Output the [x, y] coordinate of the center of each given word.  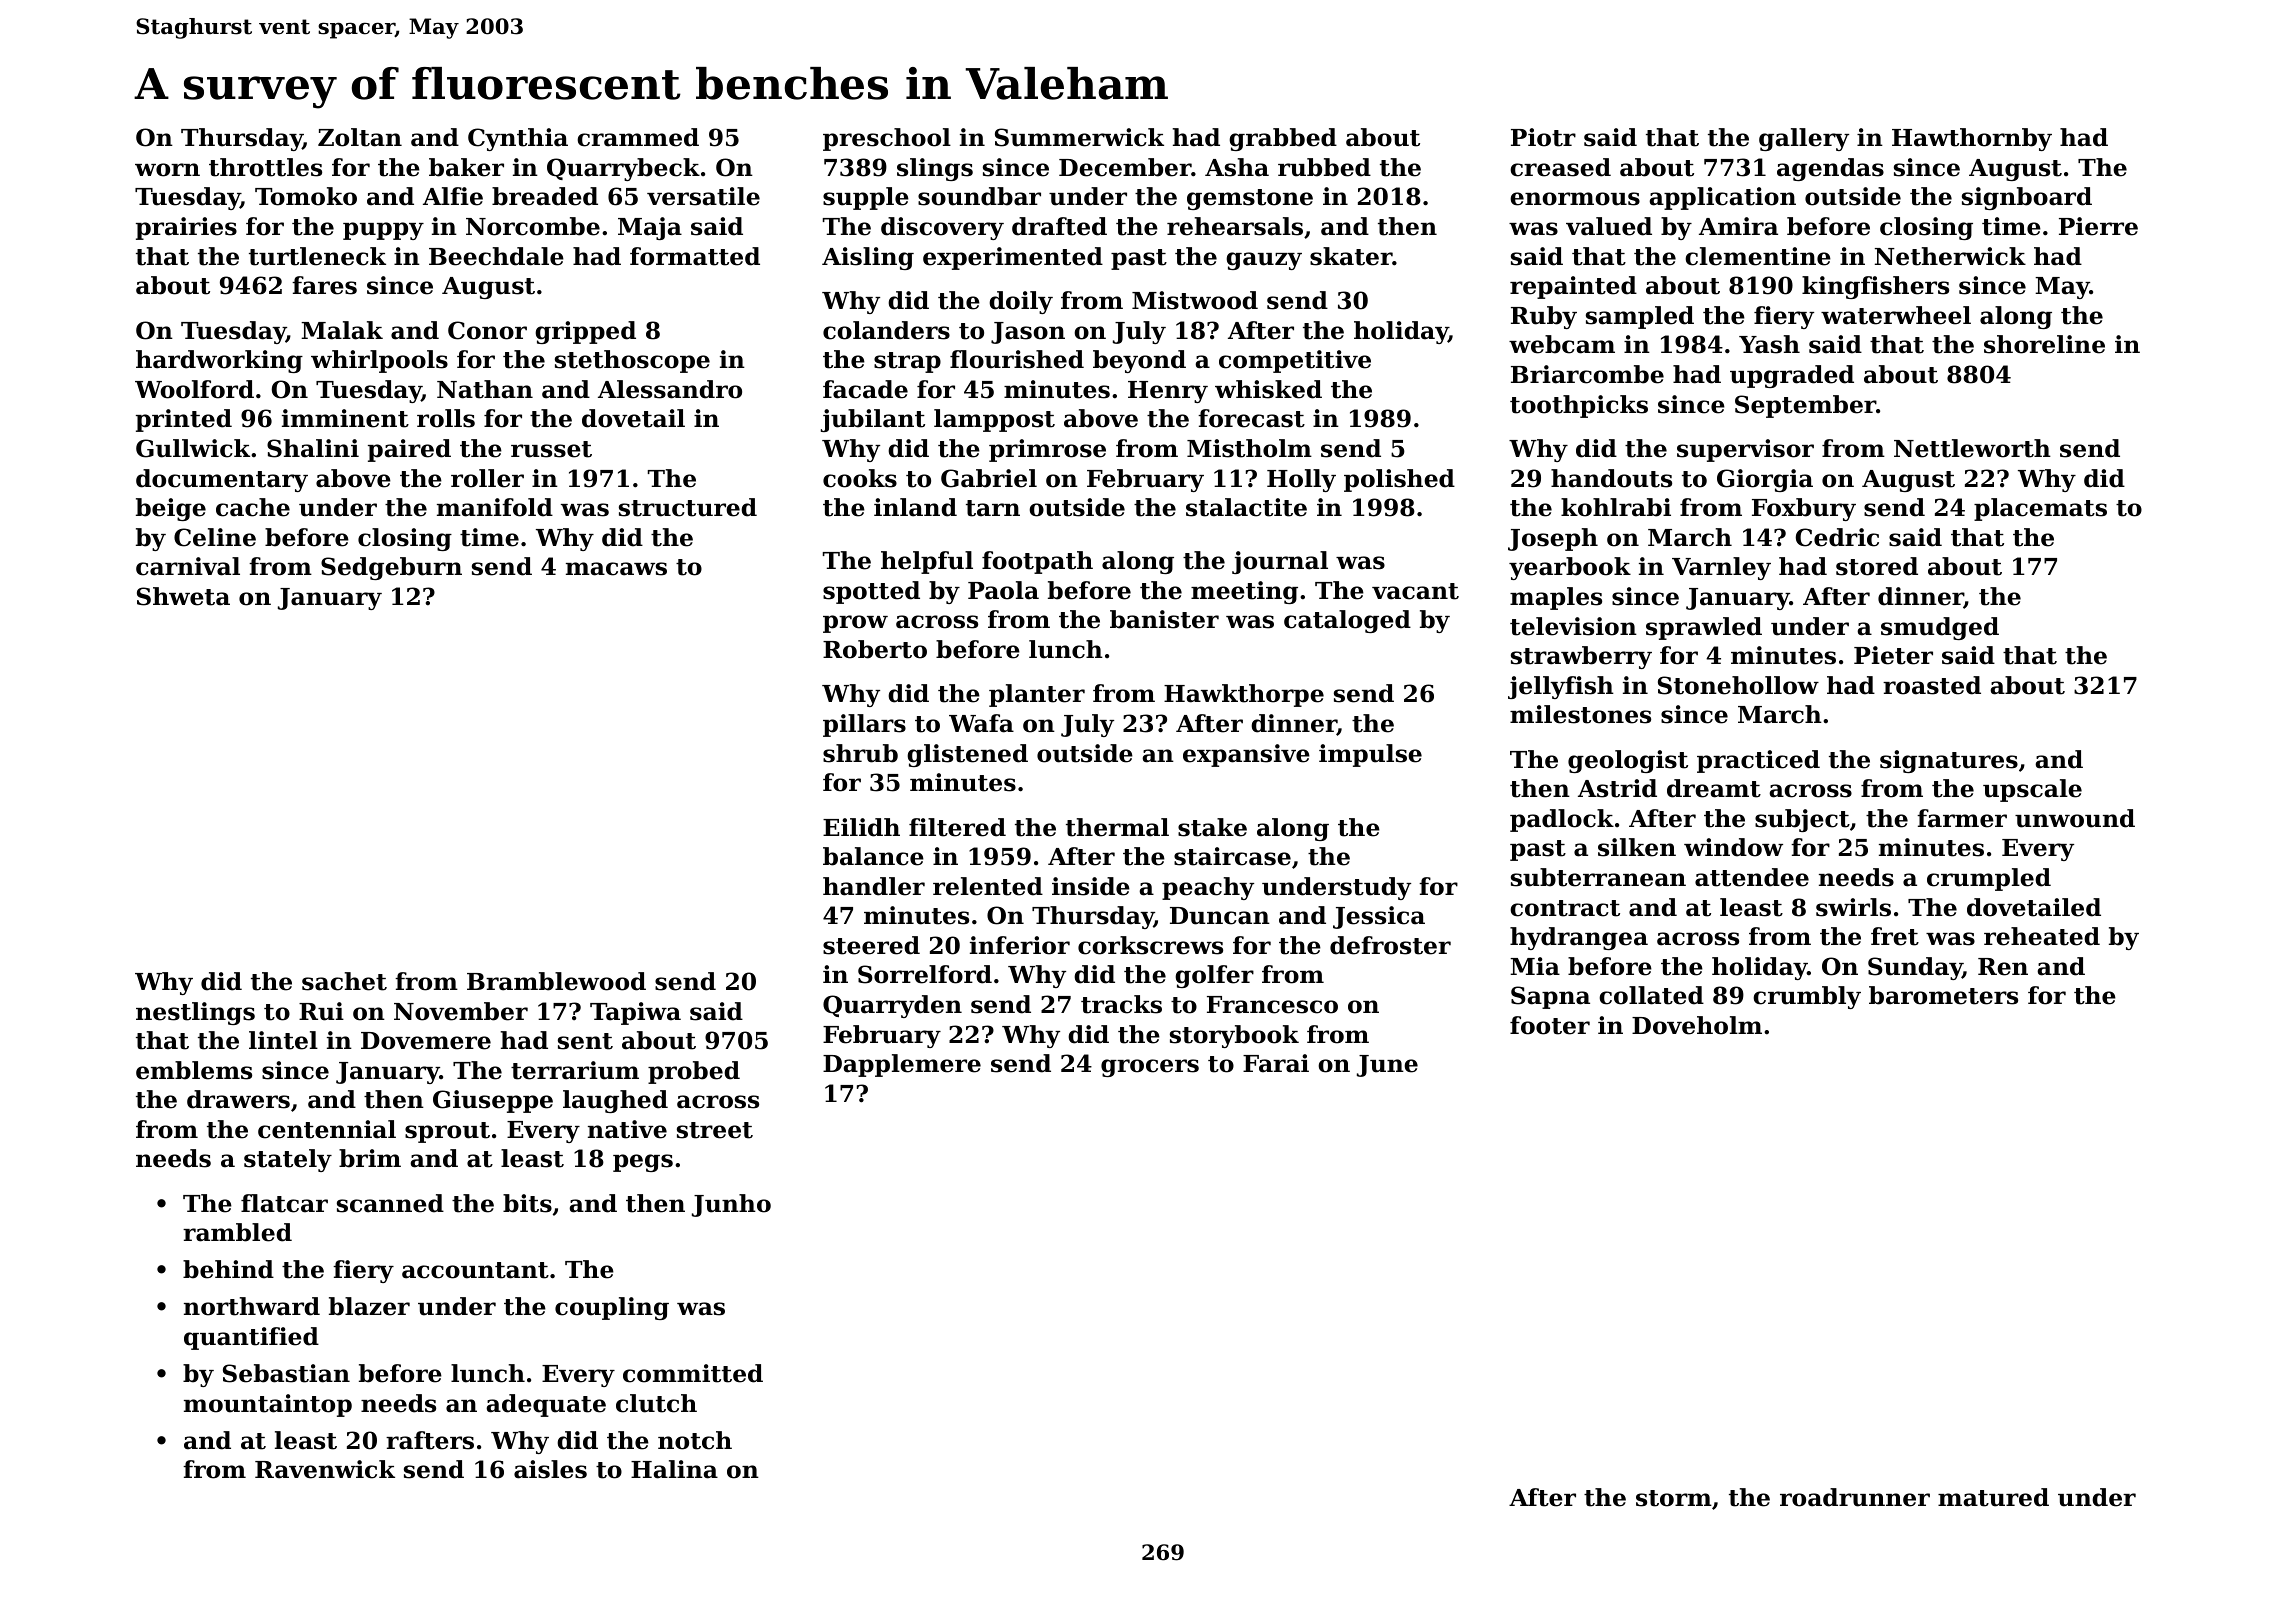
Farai [1276, 1063]
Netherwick [1950, 256]
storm [1674, 1498]
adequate [546, 1405]
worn [167, 170]
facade [865, 389]
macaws [616, 569]
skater [1351, 256]
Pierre [2098, 226]
